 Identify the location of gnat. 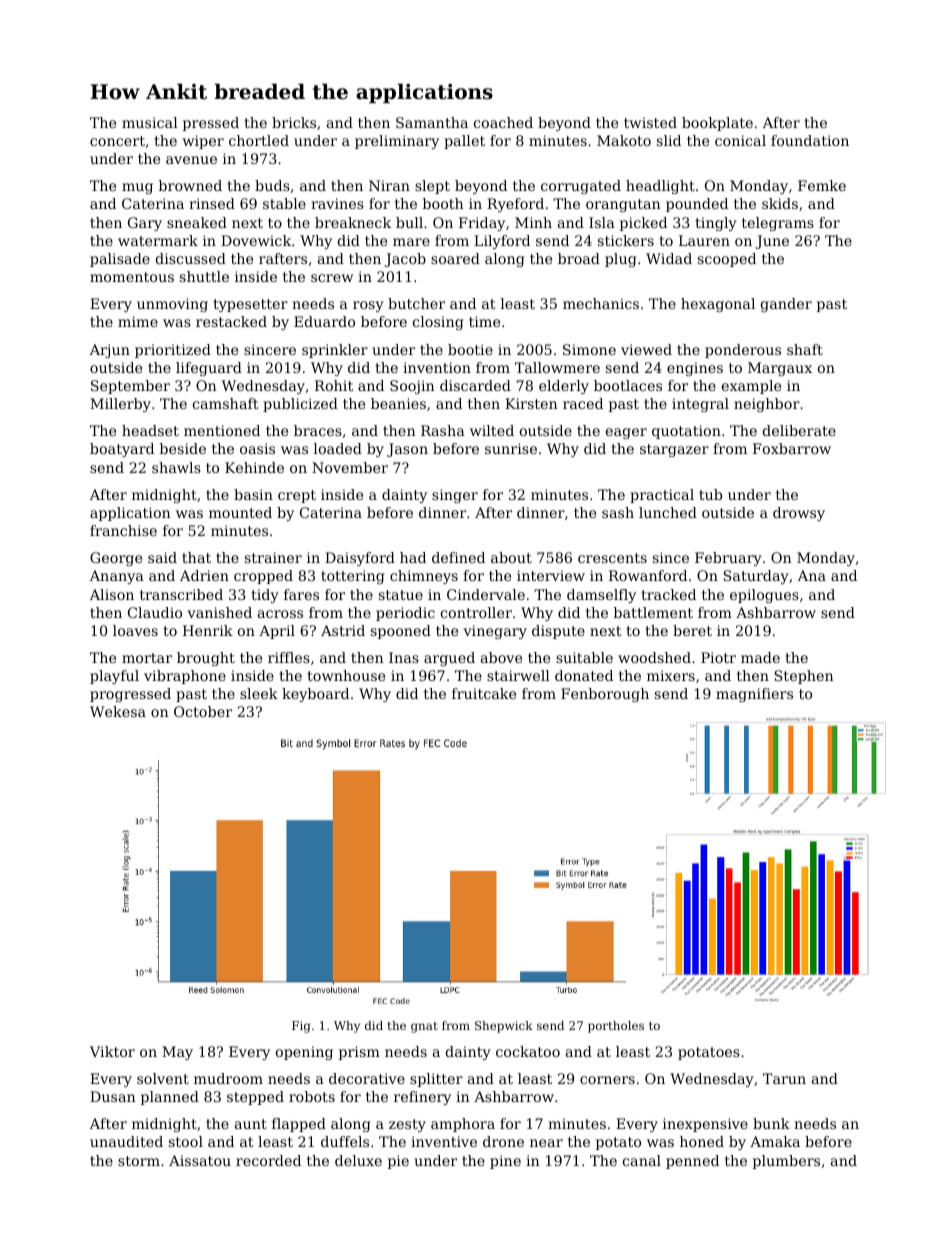
(424, 1027).
